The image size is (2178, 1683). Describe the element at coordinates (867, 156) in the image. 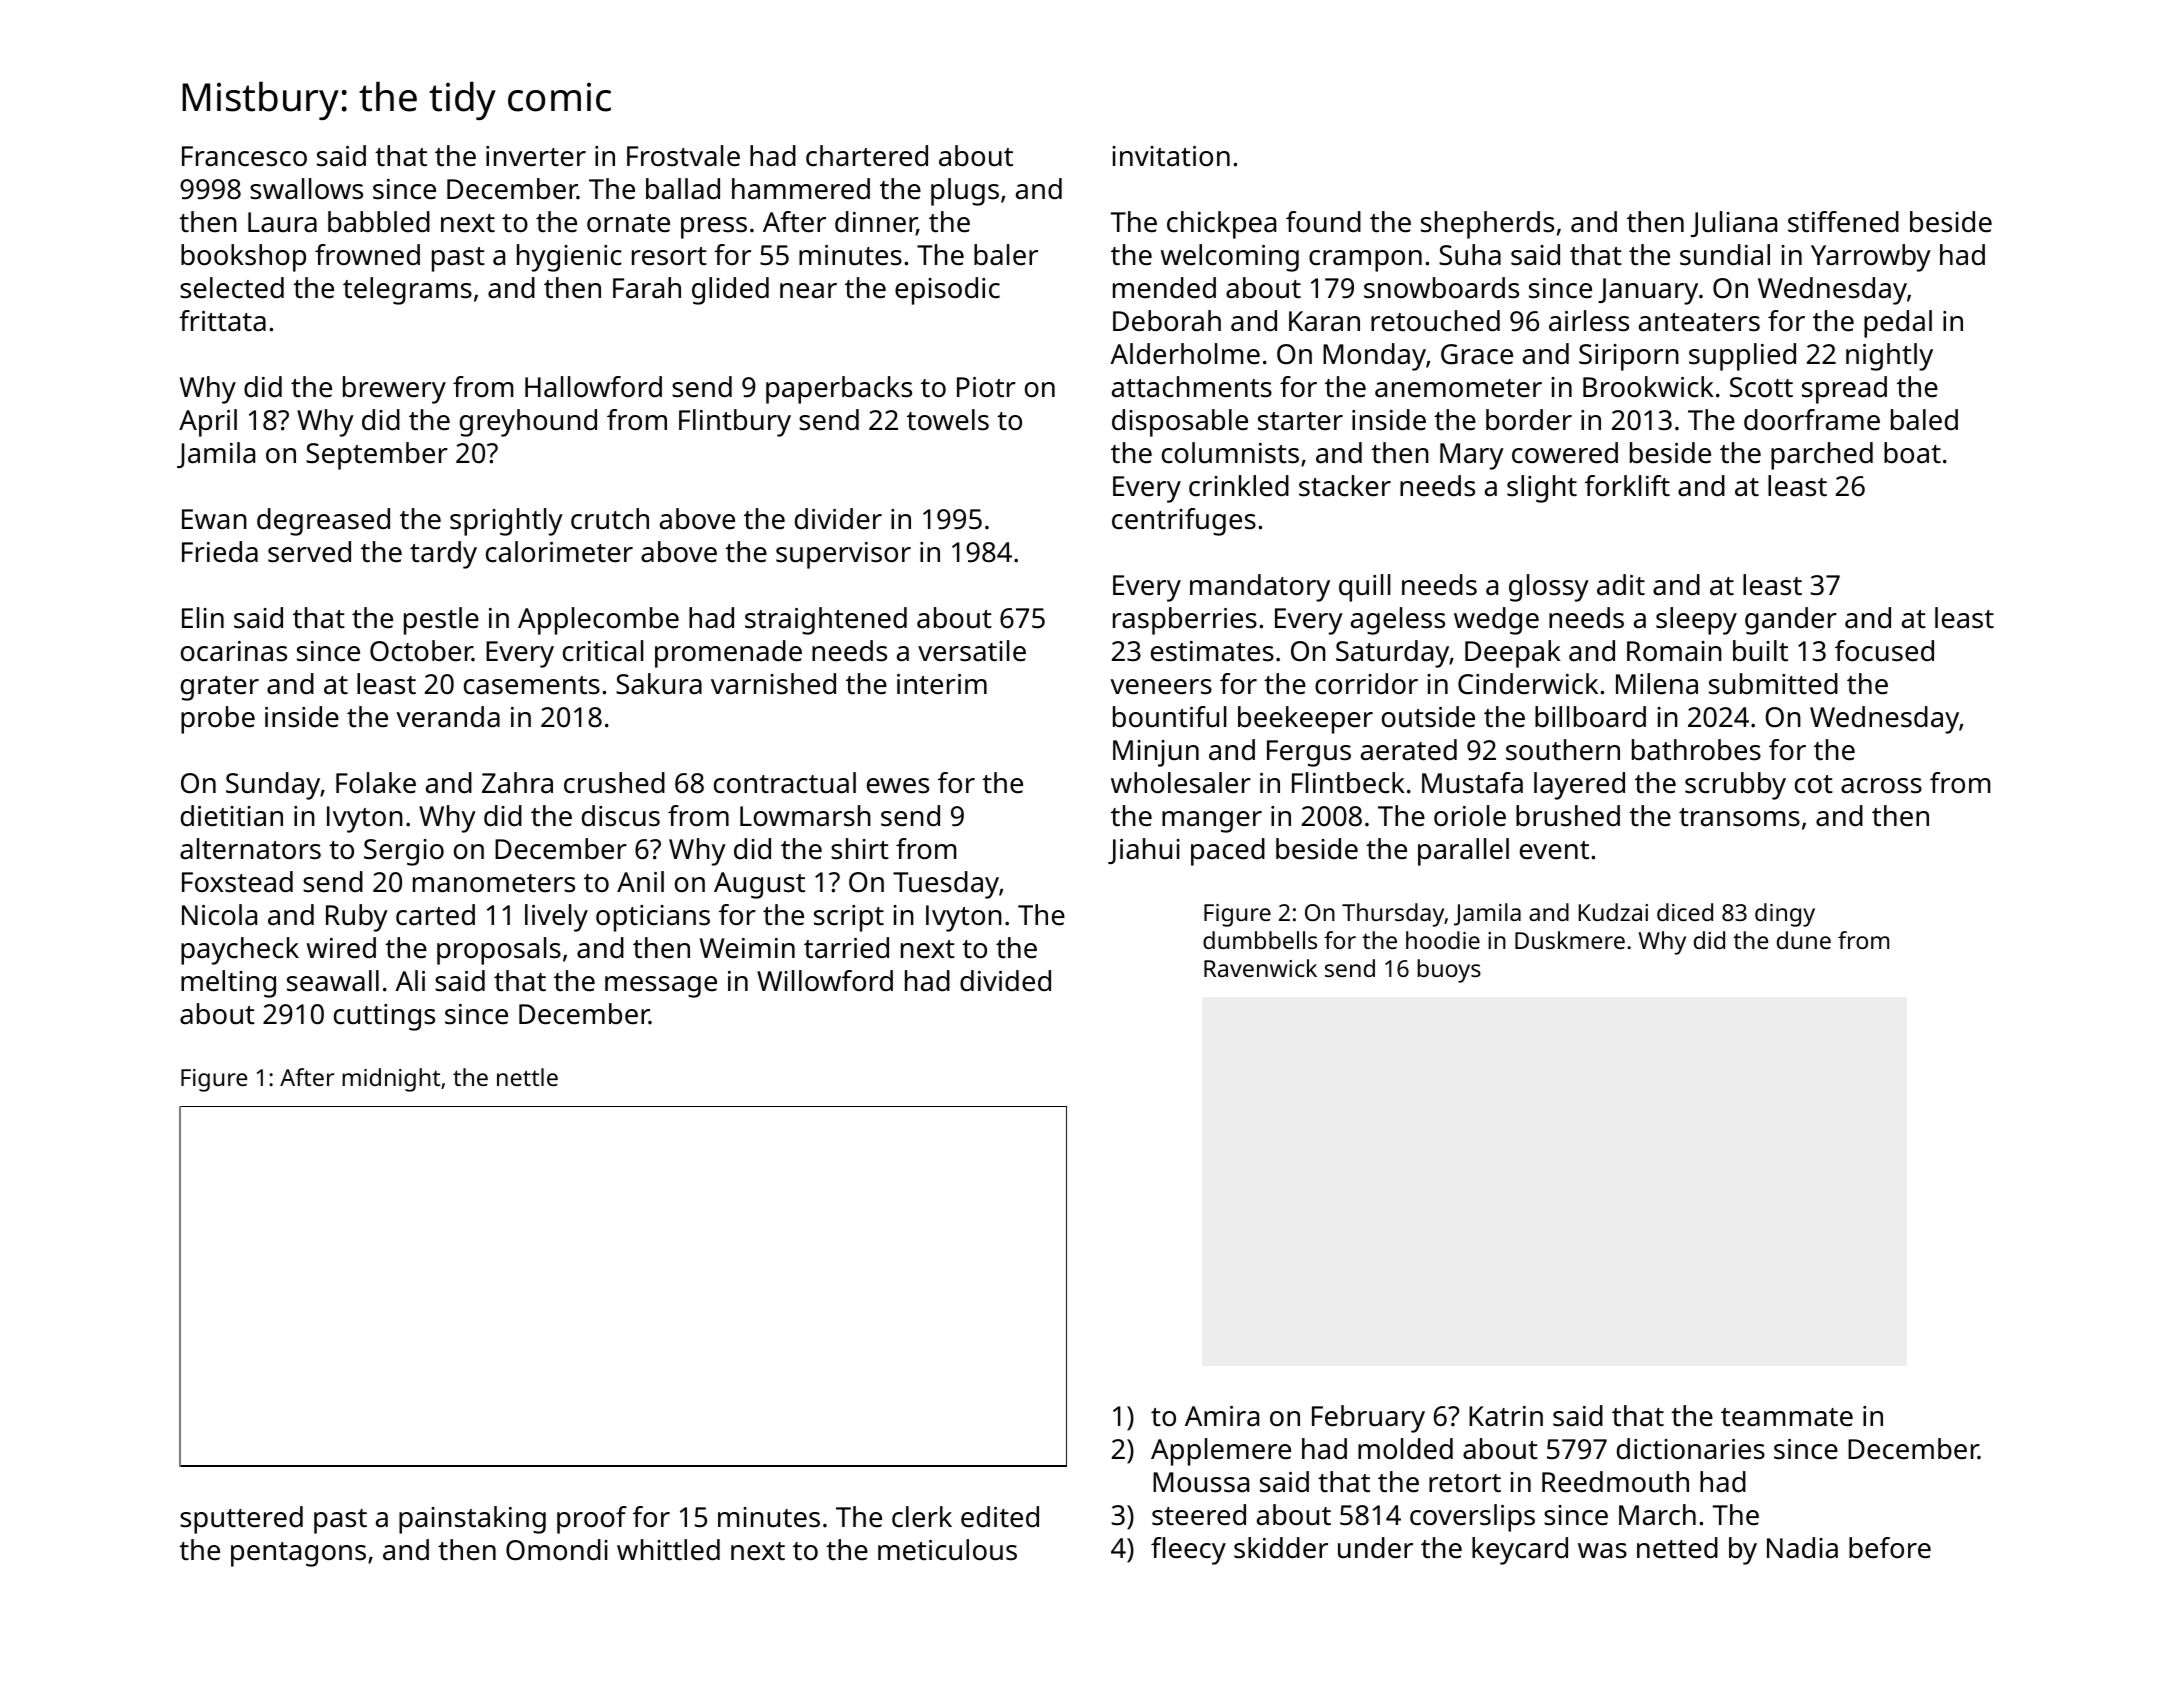

I see `chartered` at that location.
